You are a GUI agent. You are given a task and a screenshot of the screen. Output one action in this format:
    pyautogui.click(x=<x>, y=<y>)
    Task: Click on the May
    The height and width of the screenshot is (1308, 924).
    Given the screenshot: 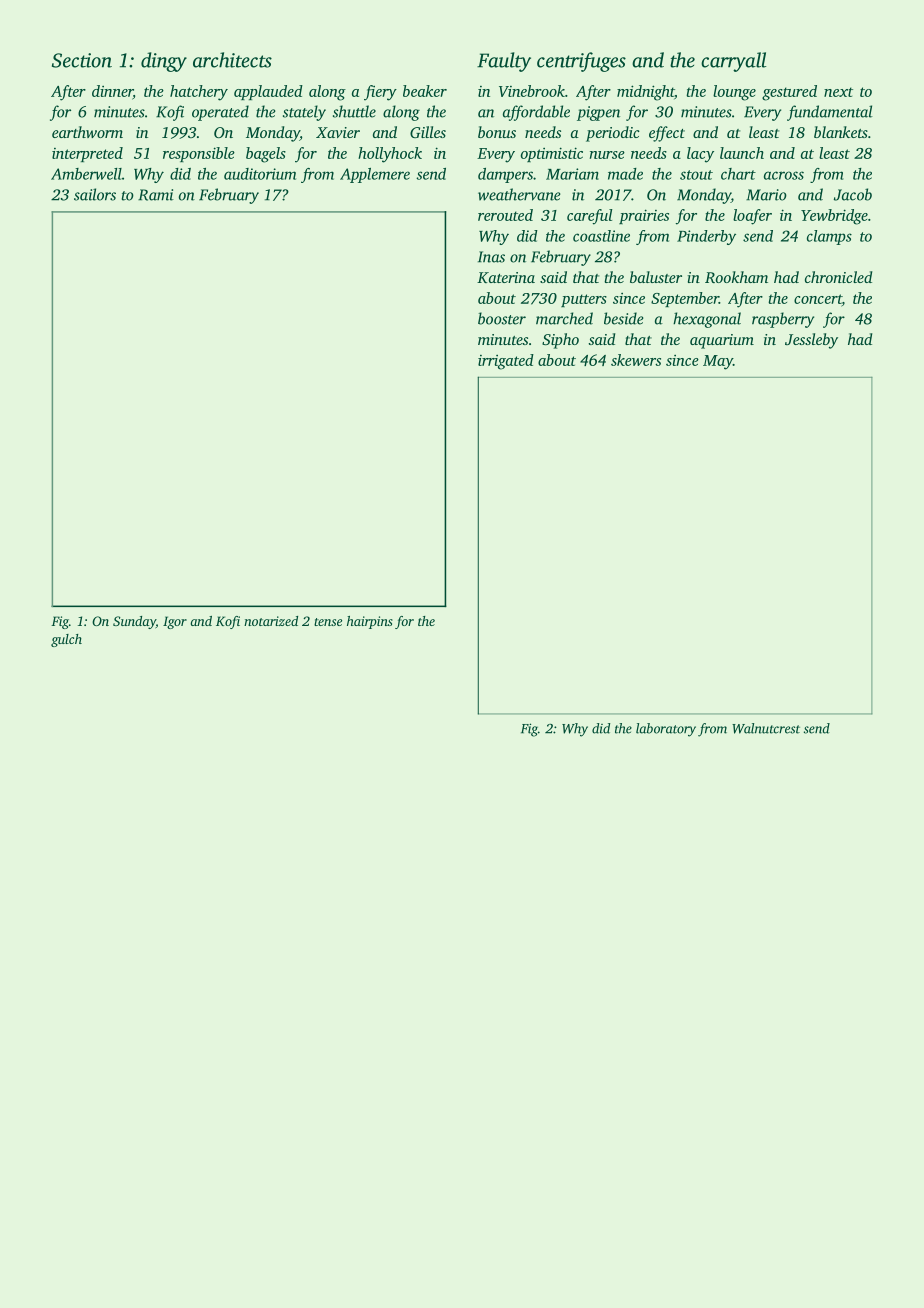 What is the action you would take?
    pyautogui.click(x=718, y=362)
